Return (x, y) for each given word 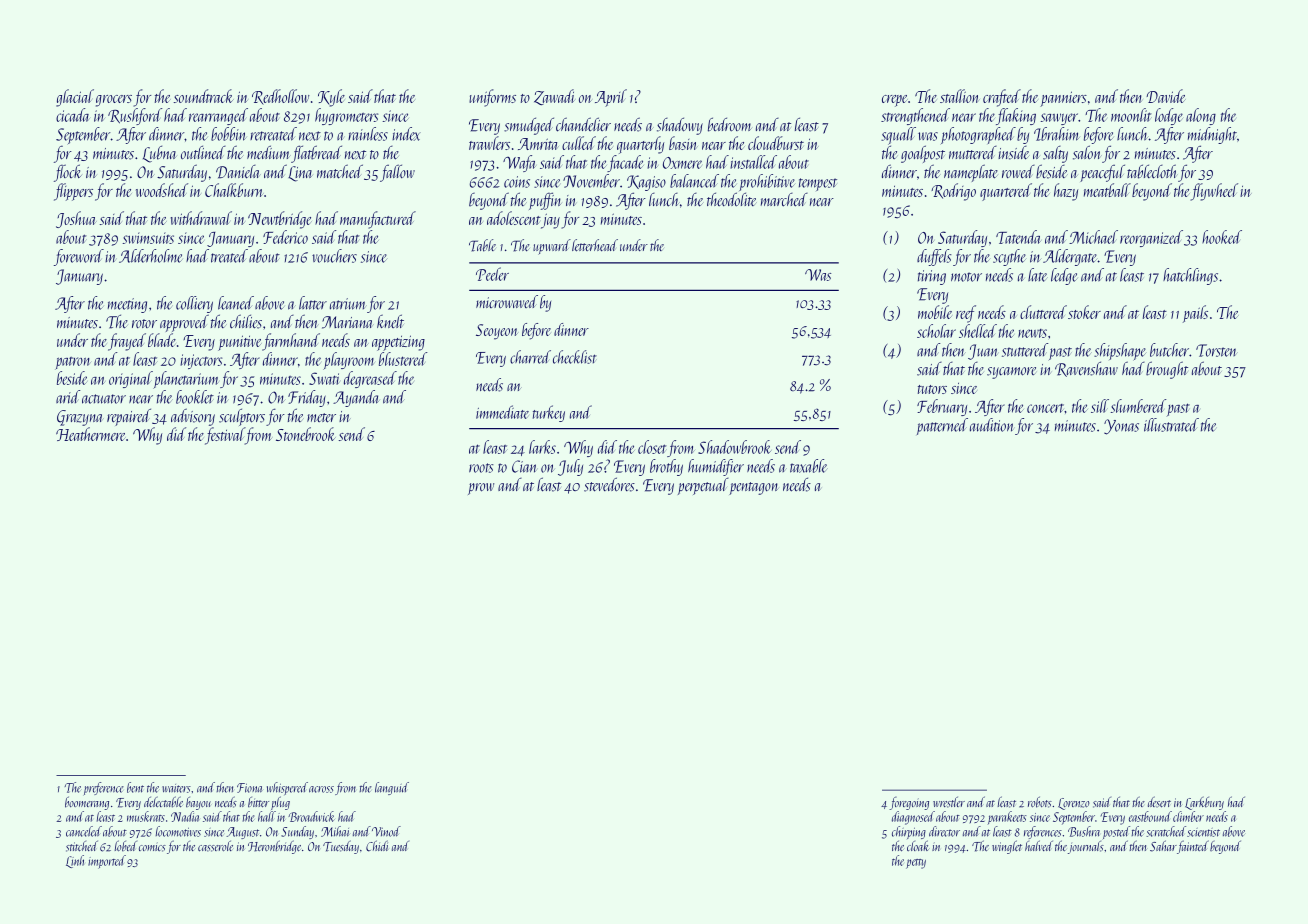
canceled (84, 831)
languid (392, 788)
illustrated (1171, 425)
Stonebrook (306, 434)
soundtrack (204, 96)
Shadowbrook (734, 447)
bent (135, 787)
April (611, 98)
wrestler (949, 802)
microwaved (507, 301)
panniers (1063, 99)
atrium (347, 304)
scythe (1009, 257)
